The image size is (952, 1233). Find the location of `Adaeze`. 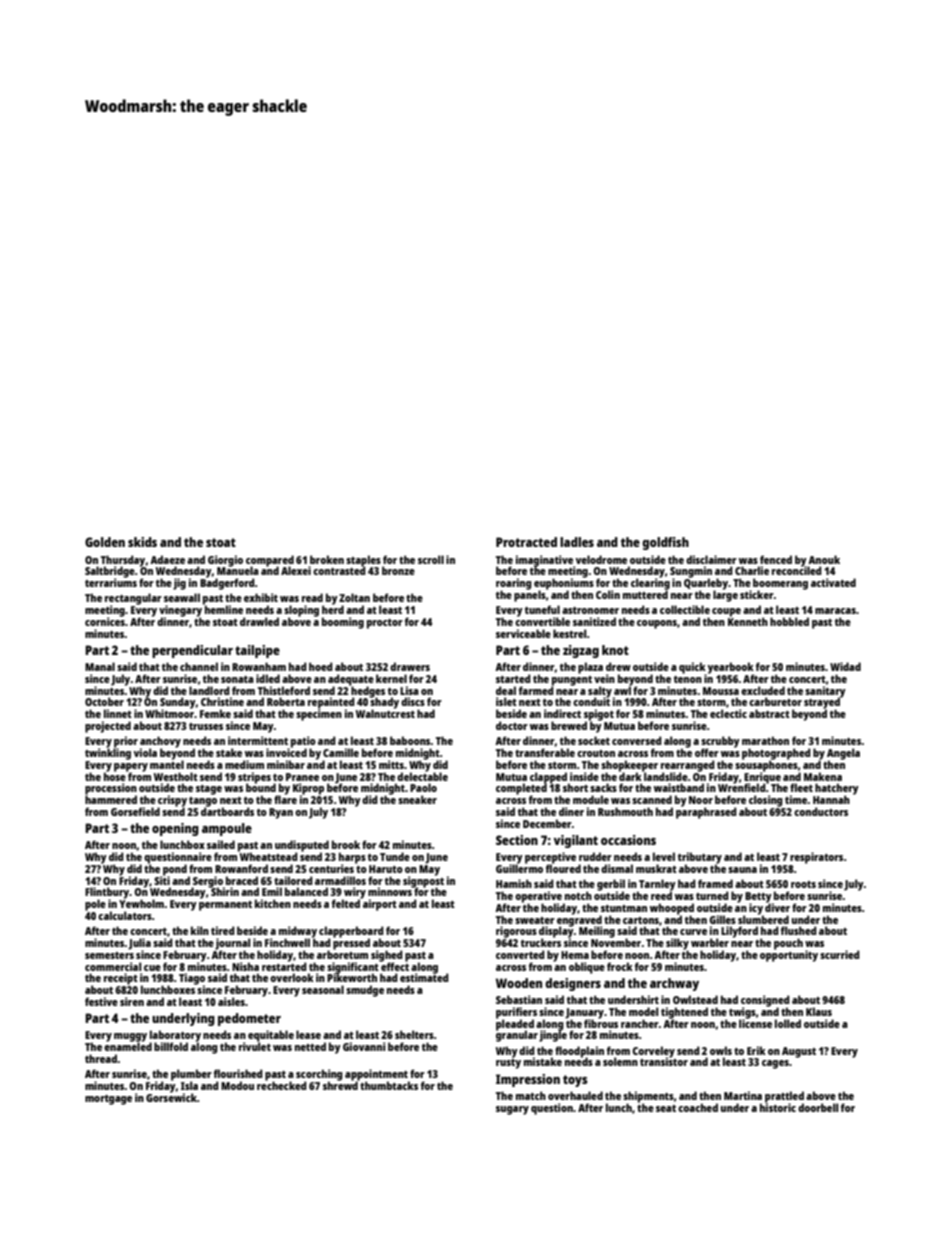

Adaeze is located at coordinates (167, 559).
